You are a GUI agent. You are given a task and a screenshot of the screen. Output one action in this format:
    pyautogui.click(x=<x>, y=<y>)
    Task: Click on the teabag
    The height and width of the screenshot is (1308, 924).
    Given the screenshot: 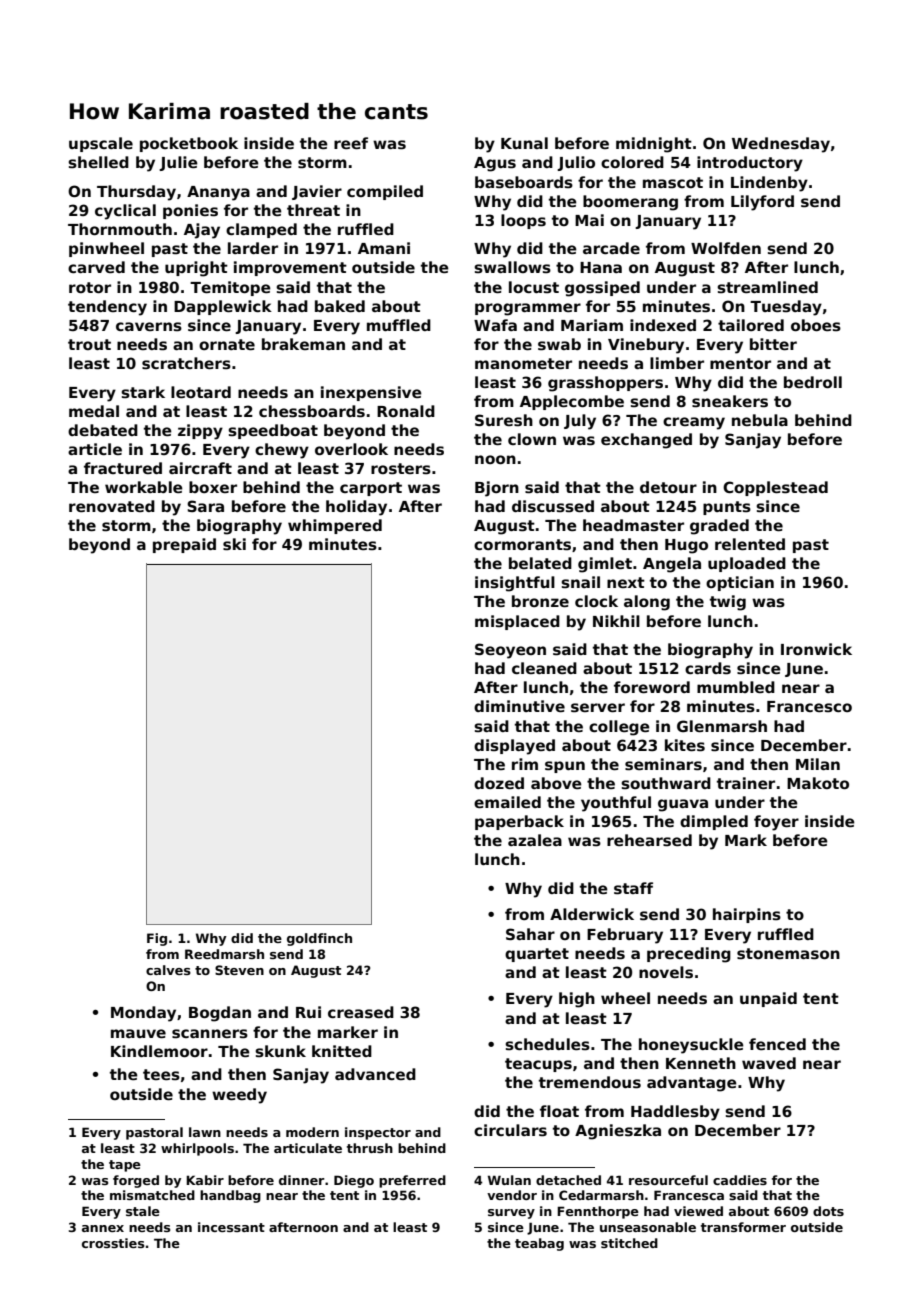 What is the action you would take?
    pyautogui.click(x=539, y=1244)
